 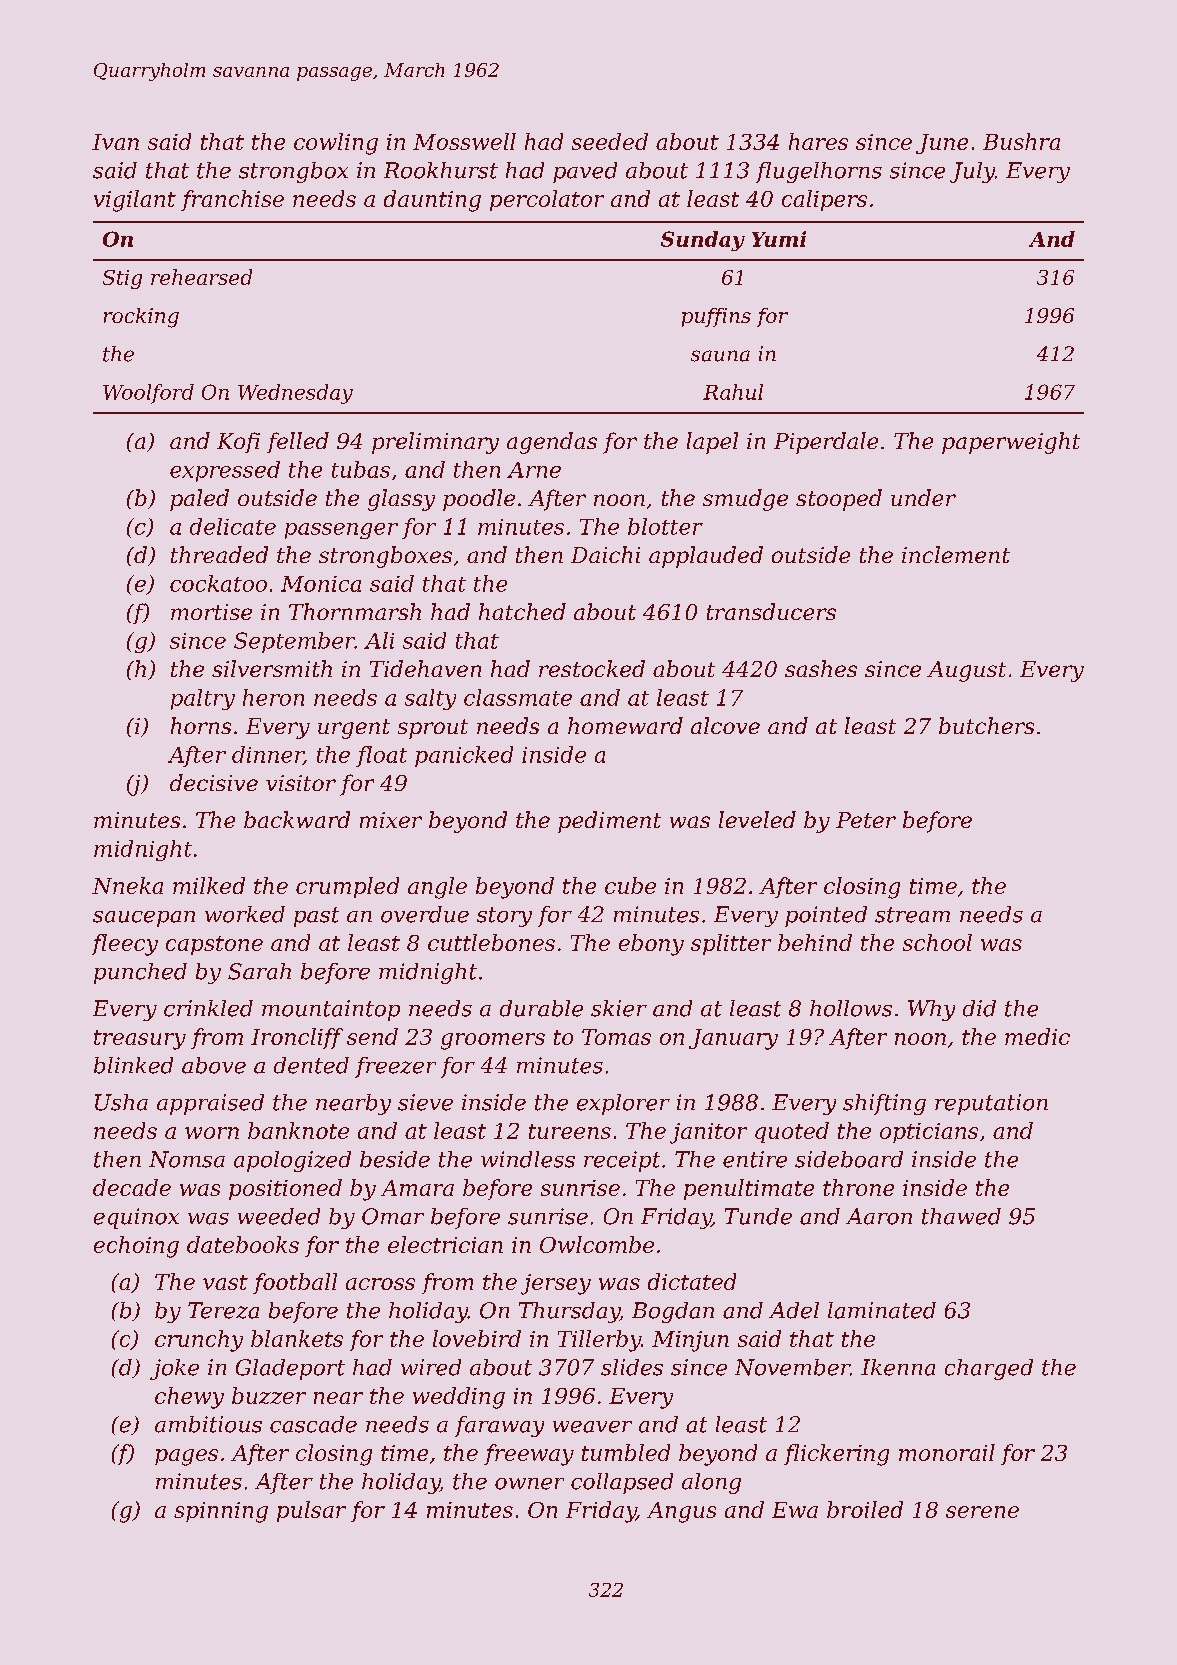 What do you see at coordinates (982, 1512) in the document?
I see `serene` at bounding box center [982, 1512].
